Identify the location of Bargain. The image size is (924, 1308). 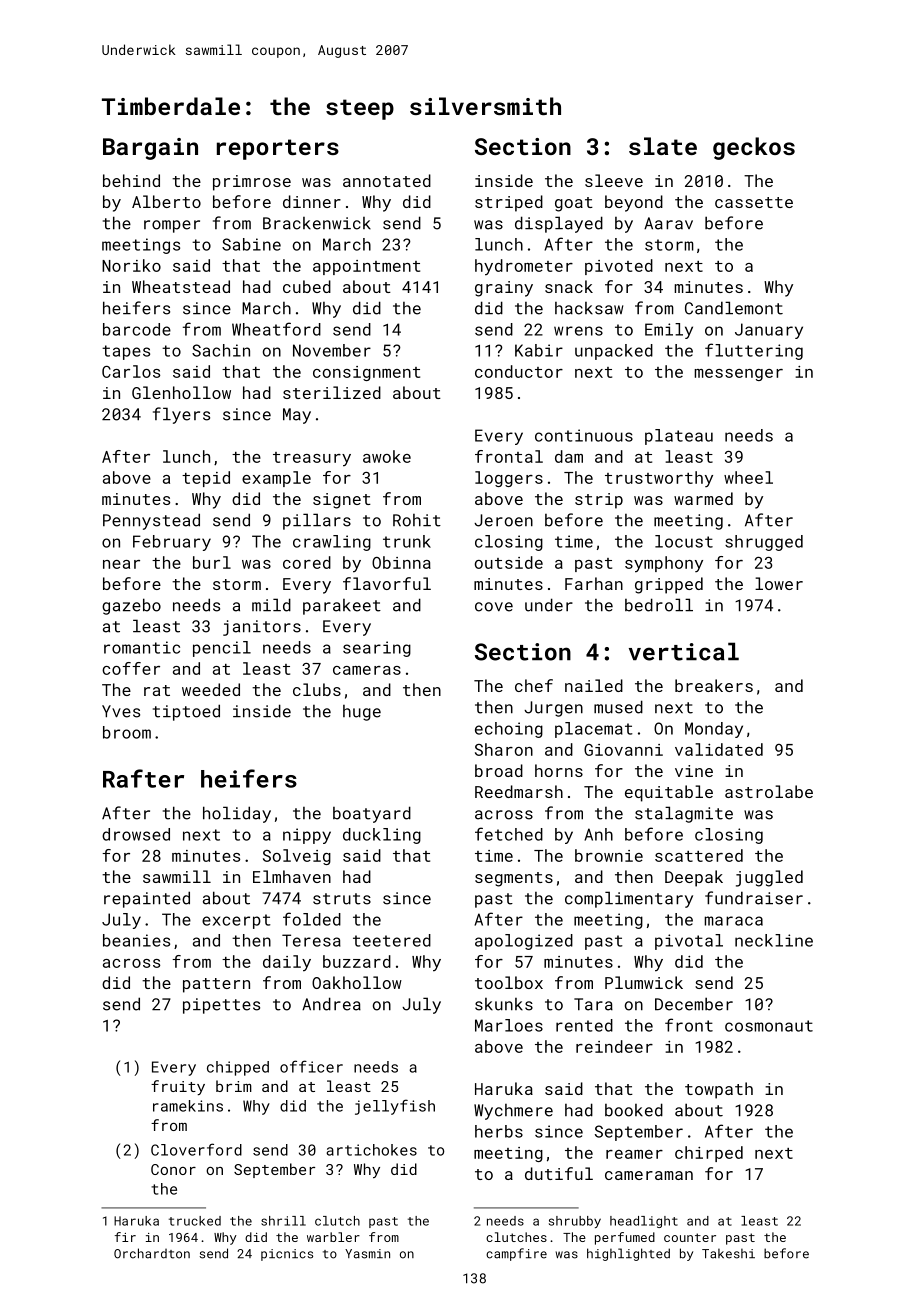
(150, 149).
